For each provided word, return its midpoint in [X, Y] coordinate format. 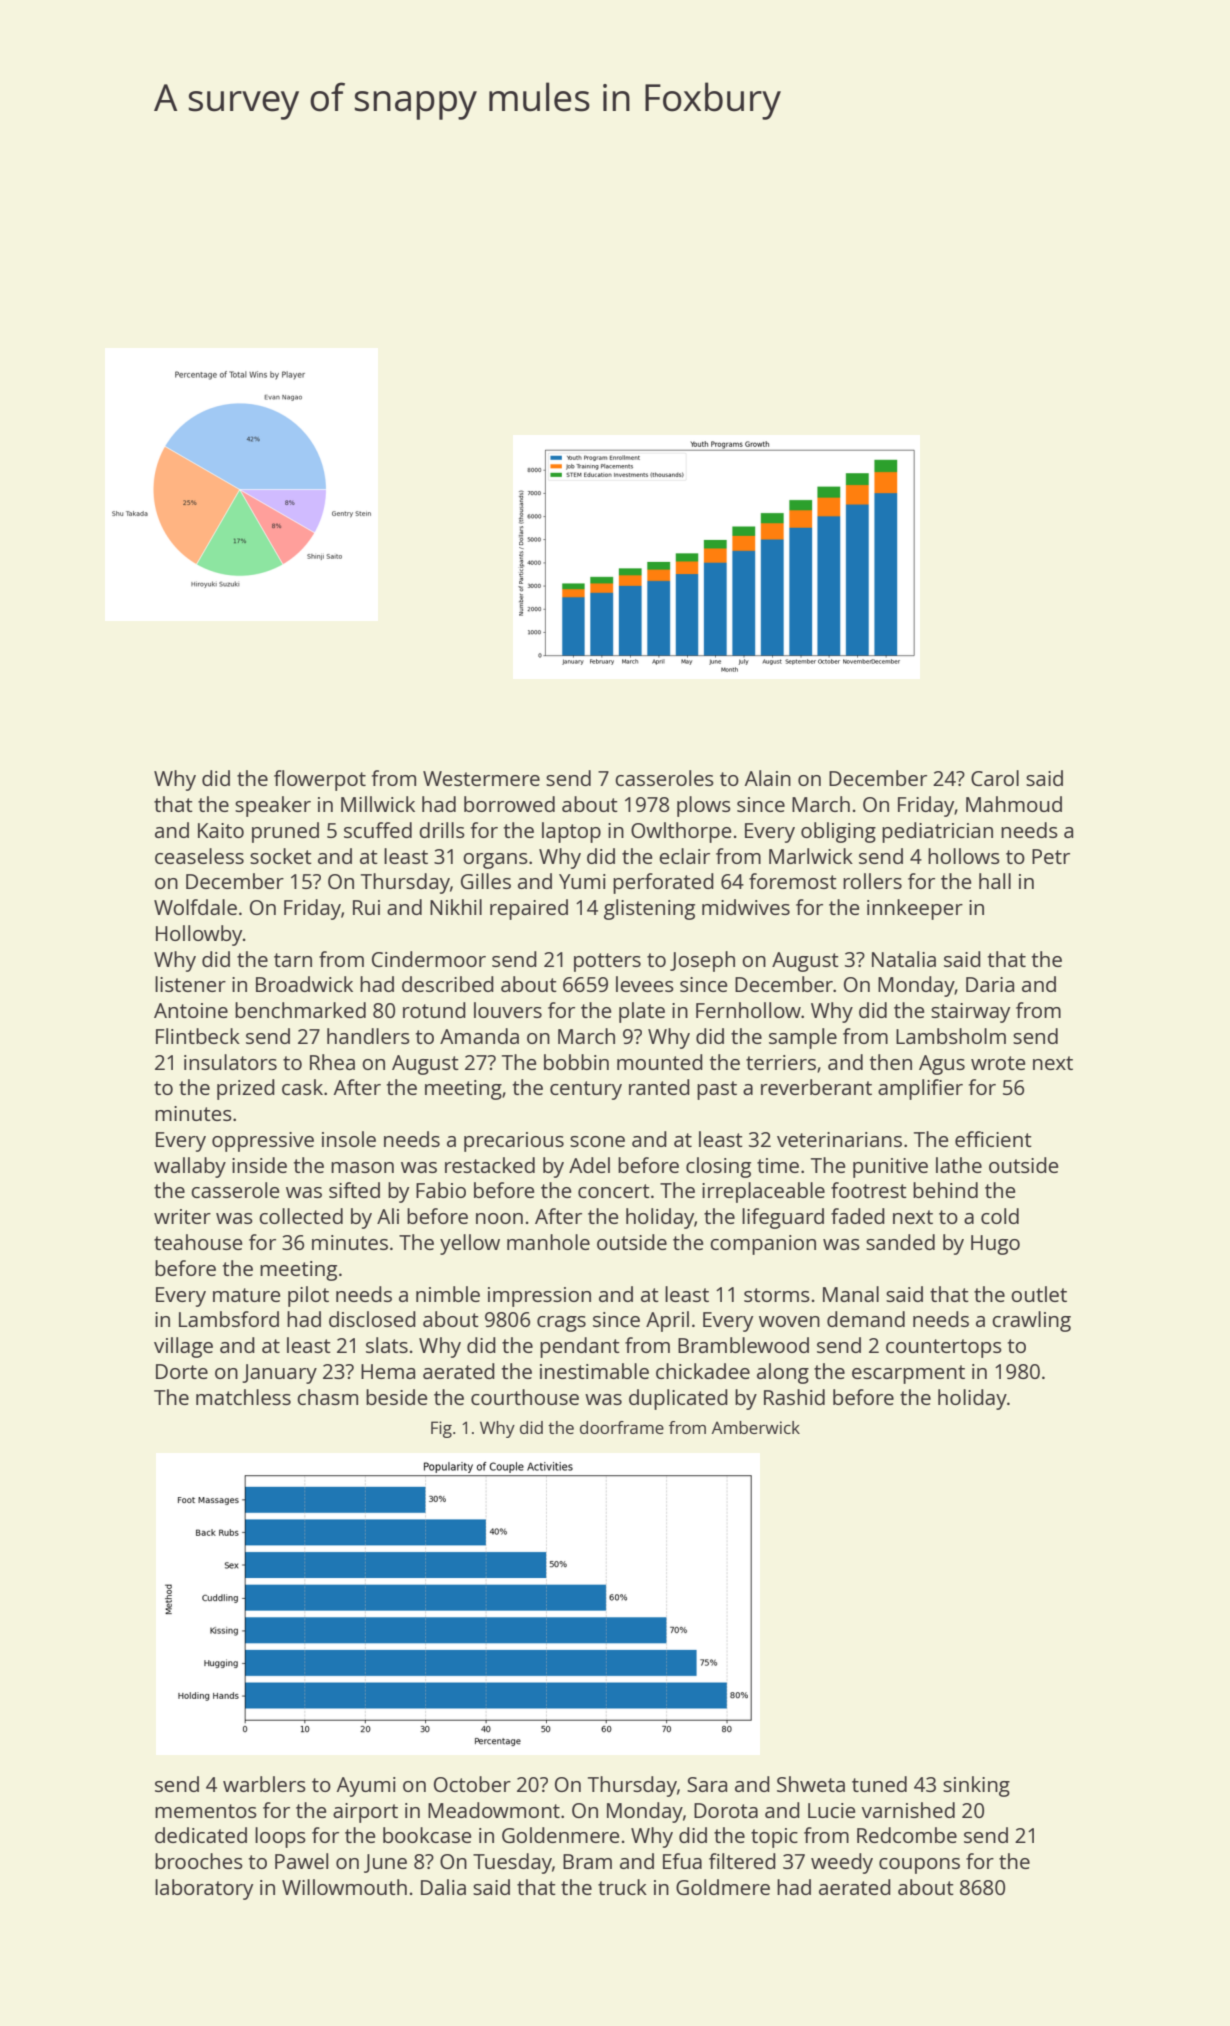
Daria [990, 984]
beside [396, 1397]
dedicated [201, 1835]
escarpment [908, 1374]
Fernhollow [748, 1010]
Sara [707, 1784]
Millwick [378, 804]
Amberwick [756, 1427]
